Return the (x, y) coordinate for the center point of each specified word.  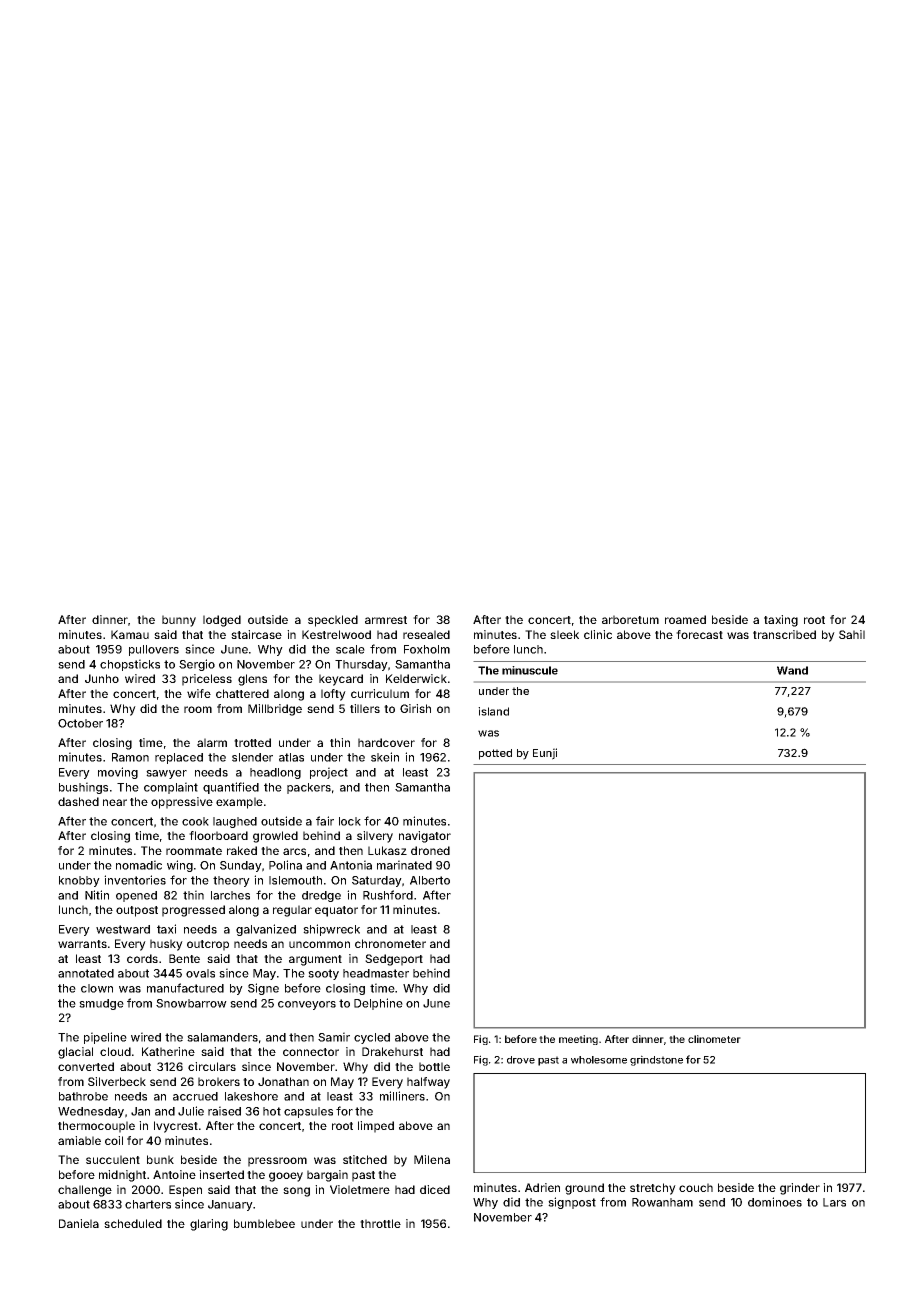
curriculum (380, 693)
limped (376, 1127)
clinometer (714, 1039)
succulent (113, 1159)
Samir (334, 1037)
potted (495, 754)
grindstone (656, 1060)
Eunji (545, 754)
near (115, 802)
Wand (792, 670)
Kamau (130, 634)
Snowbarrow (191, 1003)
